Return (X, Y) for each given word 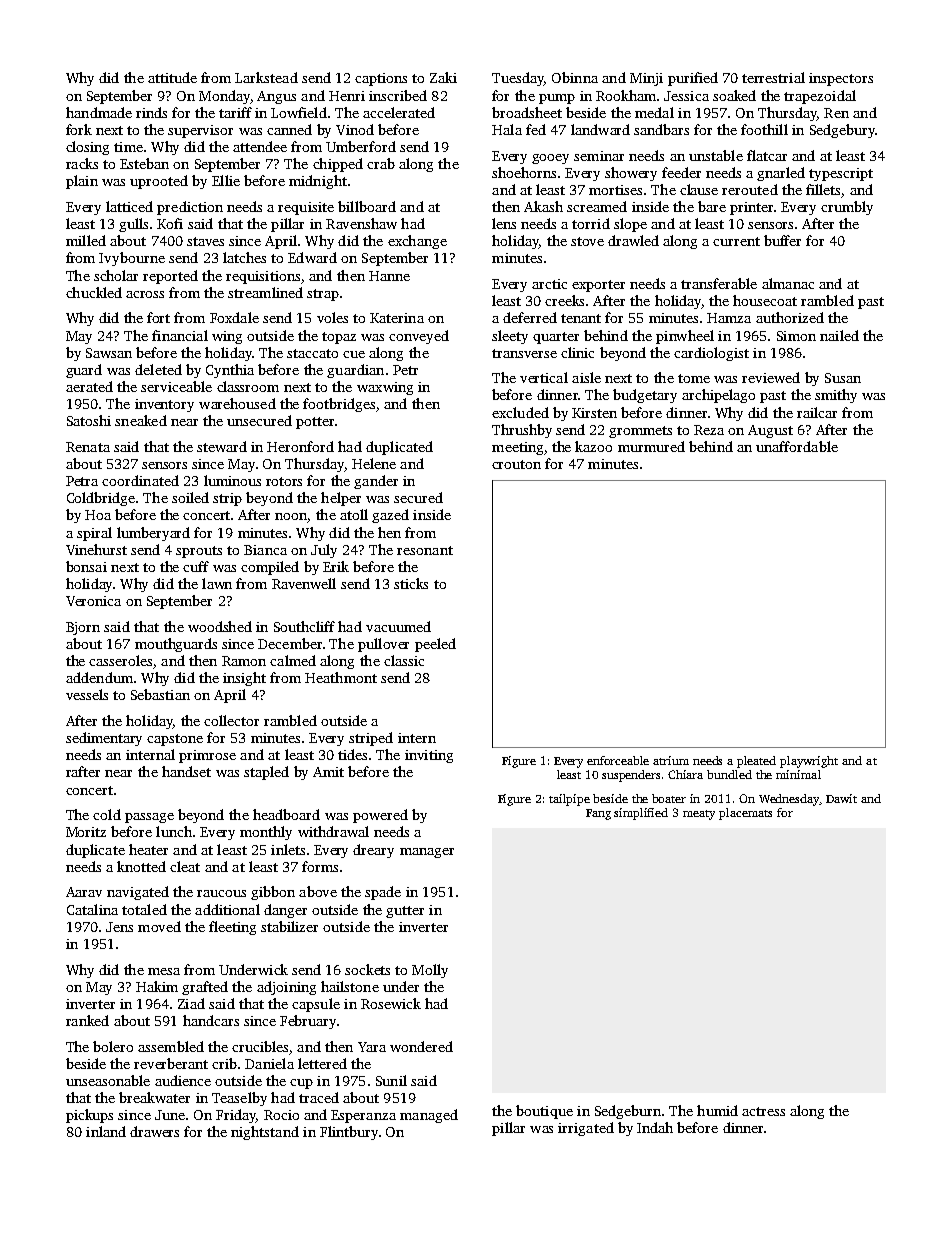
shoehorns (524, 172)
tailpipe (569, 800)
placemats (745, 814)
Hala (507, 129)
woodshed (220, 626)
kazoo (593, 446)
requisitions (263, 277)
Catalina (92, 909)
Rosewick (391, 1003)
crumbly (847, 208)
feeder (681, 172)
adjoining (286, 988)
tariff (235, 112)
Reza (709, 430)
